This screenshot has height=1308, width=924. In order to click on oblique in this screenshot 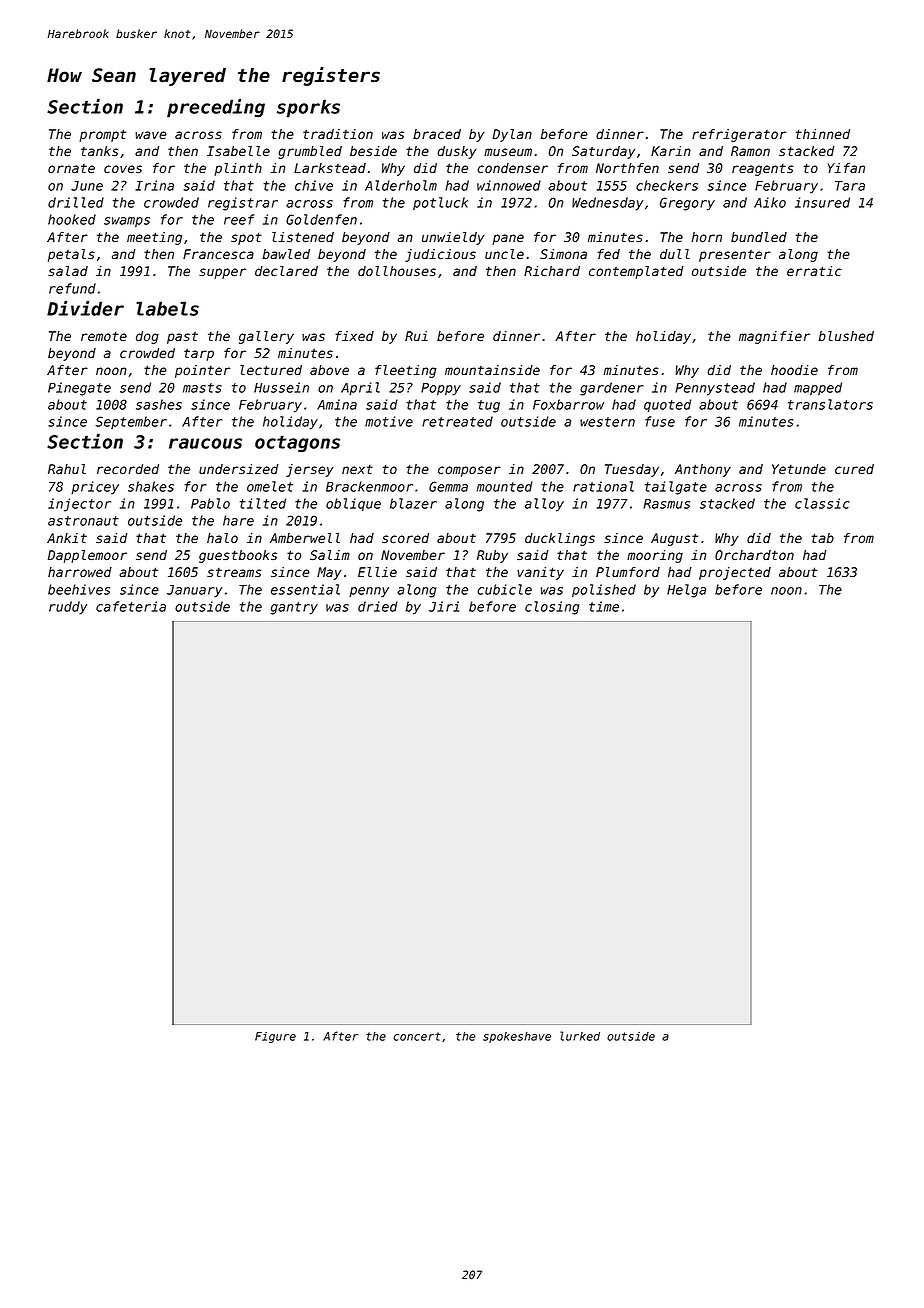, I will do `click(353, 505)`.
